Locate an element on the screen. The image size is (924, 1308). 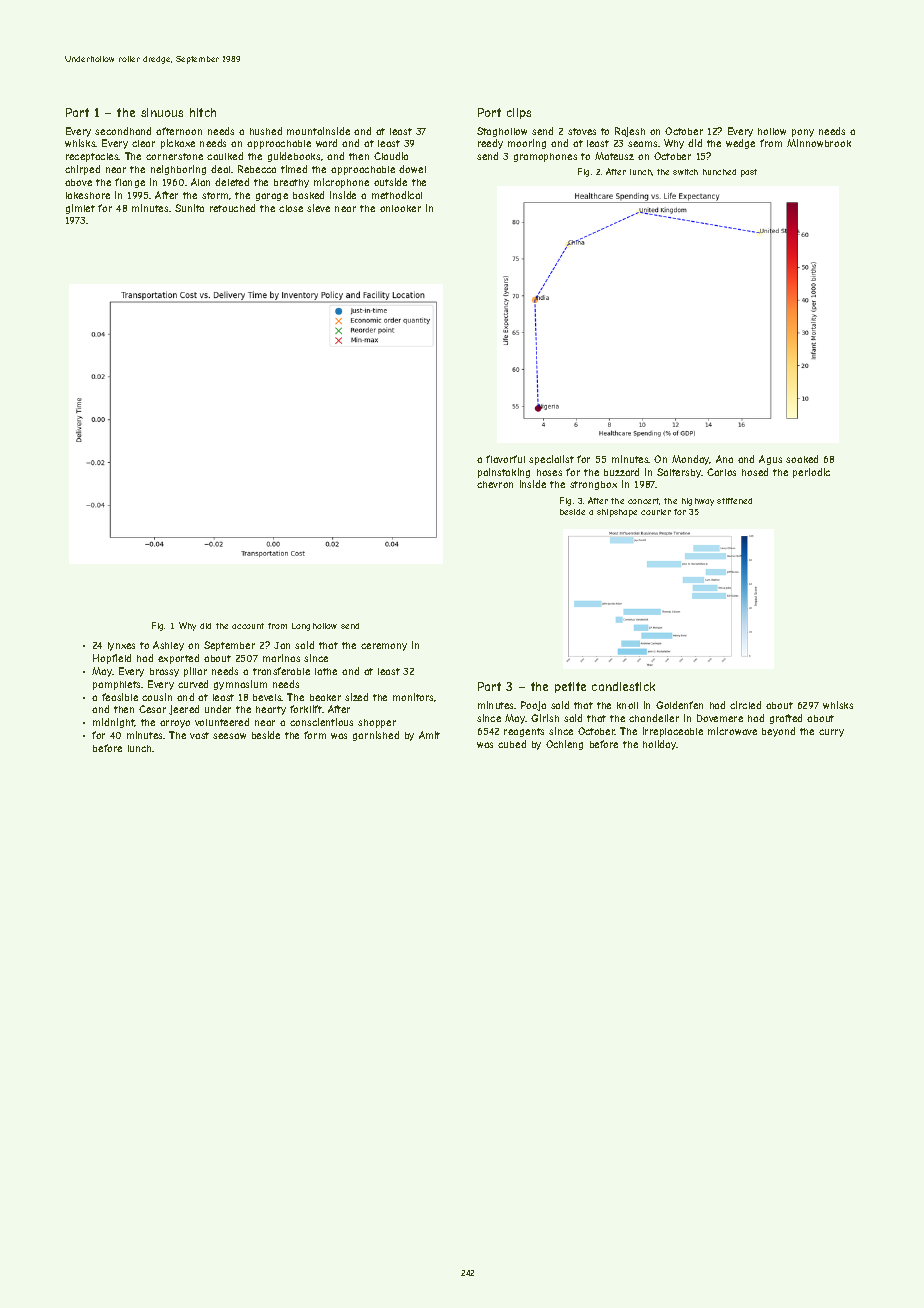
hushed is located at coordinates (266, 131).
